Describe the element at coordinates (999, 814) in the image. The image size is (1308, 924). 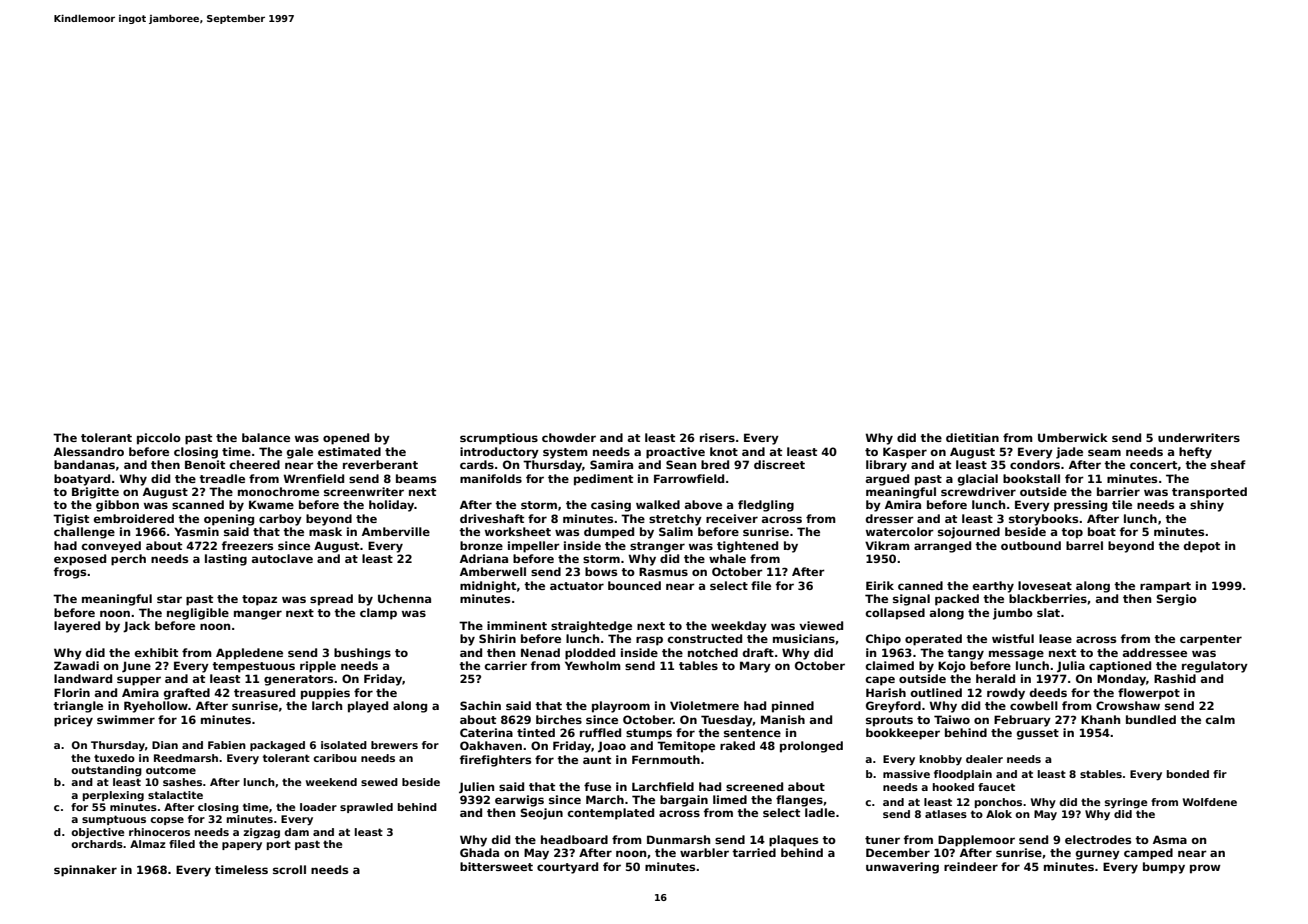
I see `Alok` at that location.
